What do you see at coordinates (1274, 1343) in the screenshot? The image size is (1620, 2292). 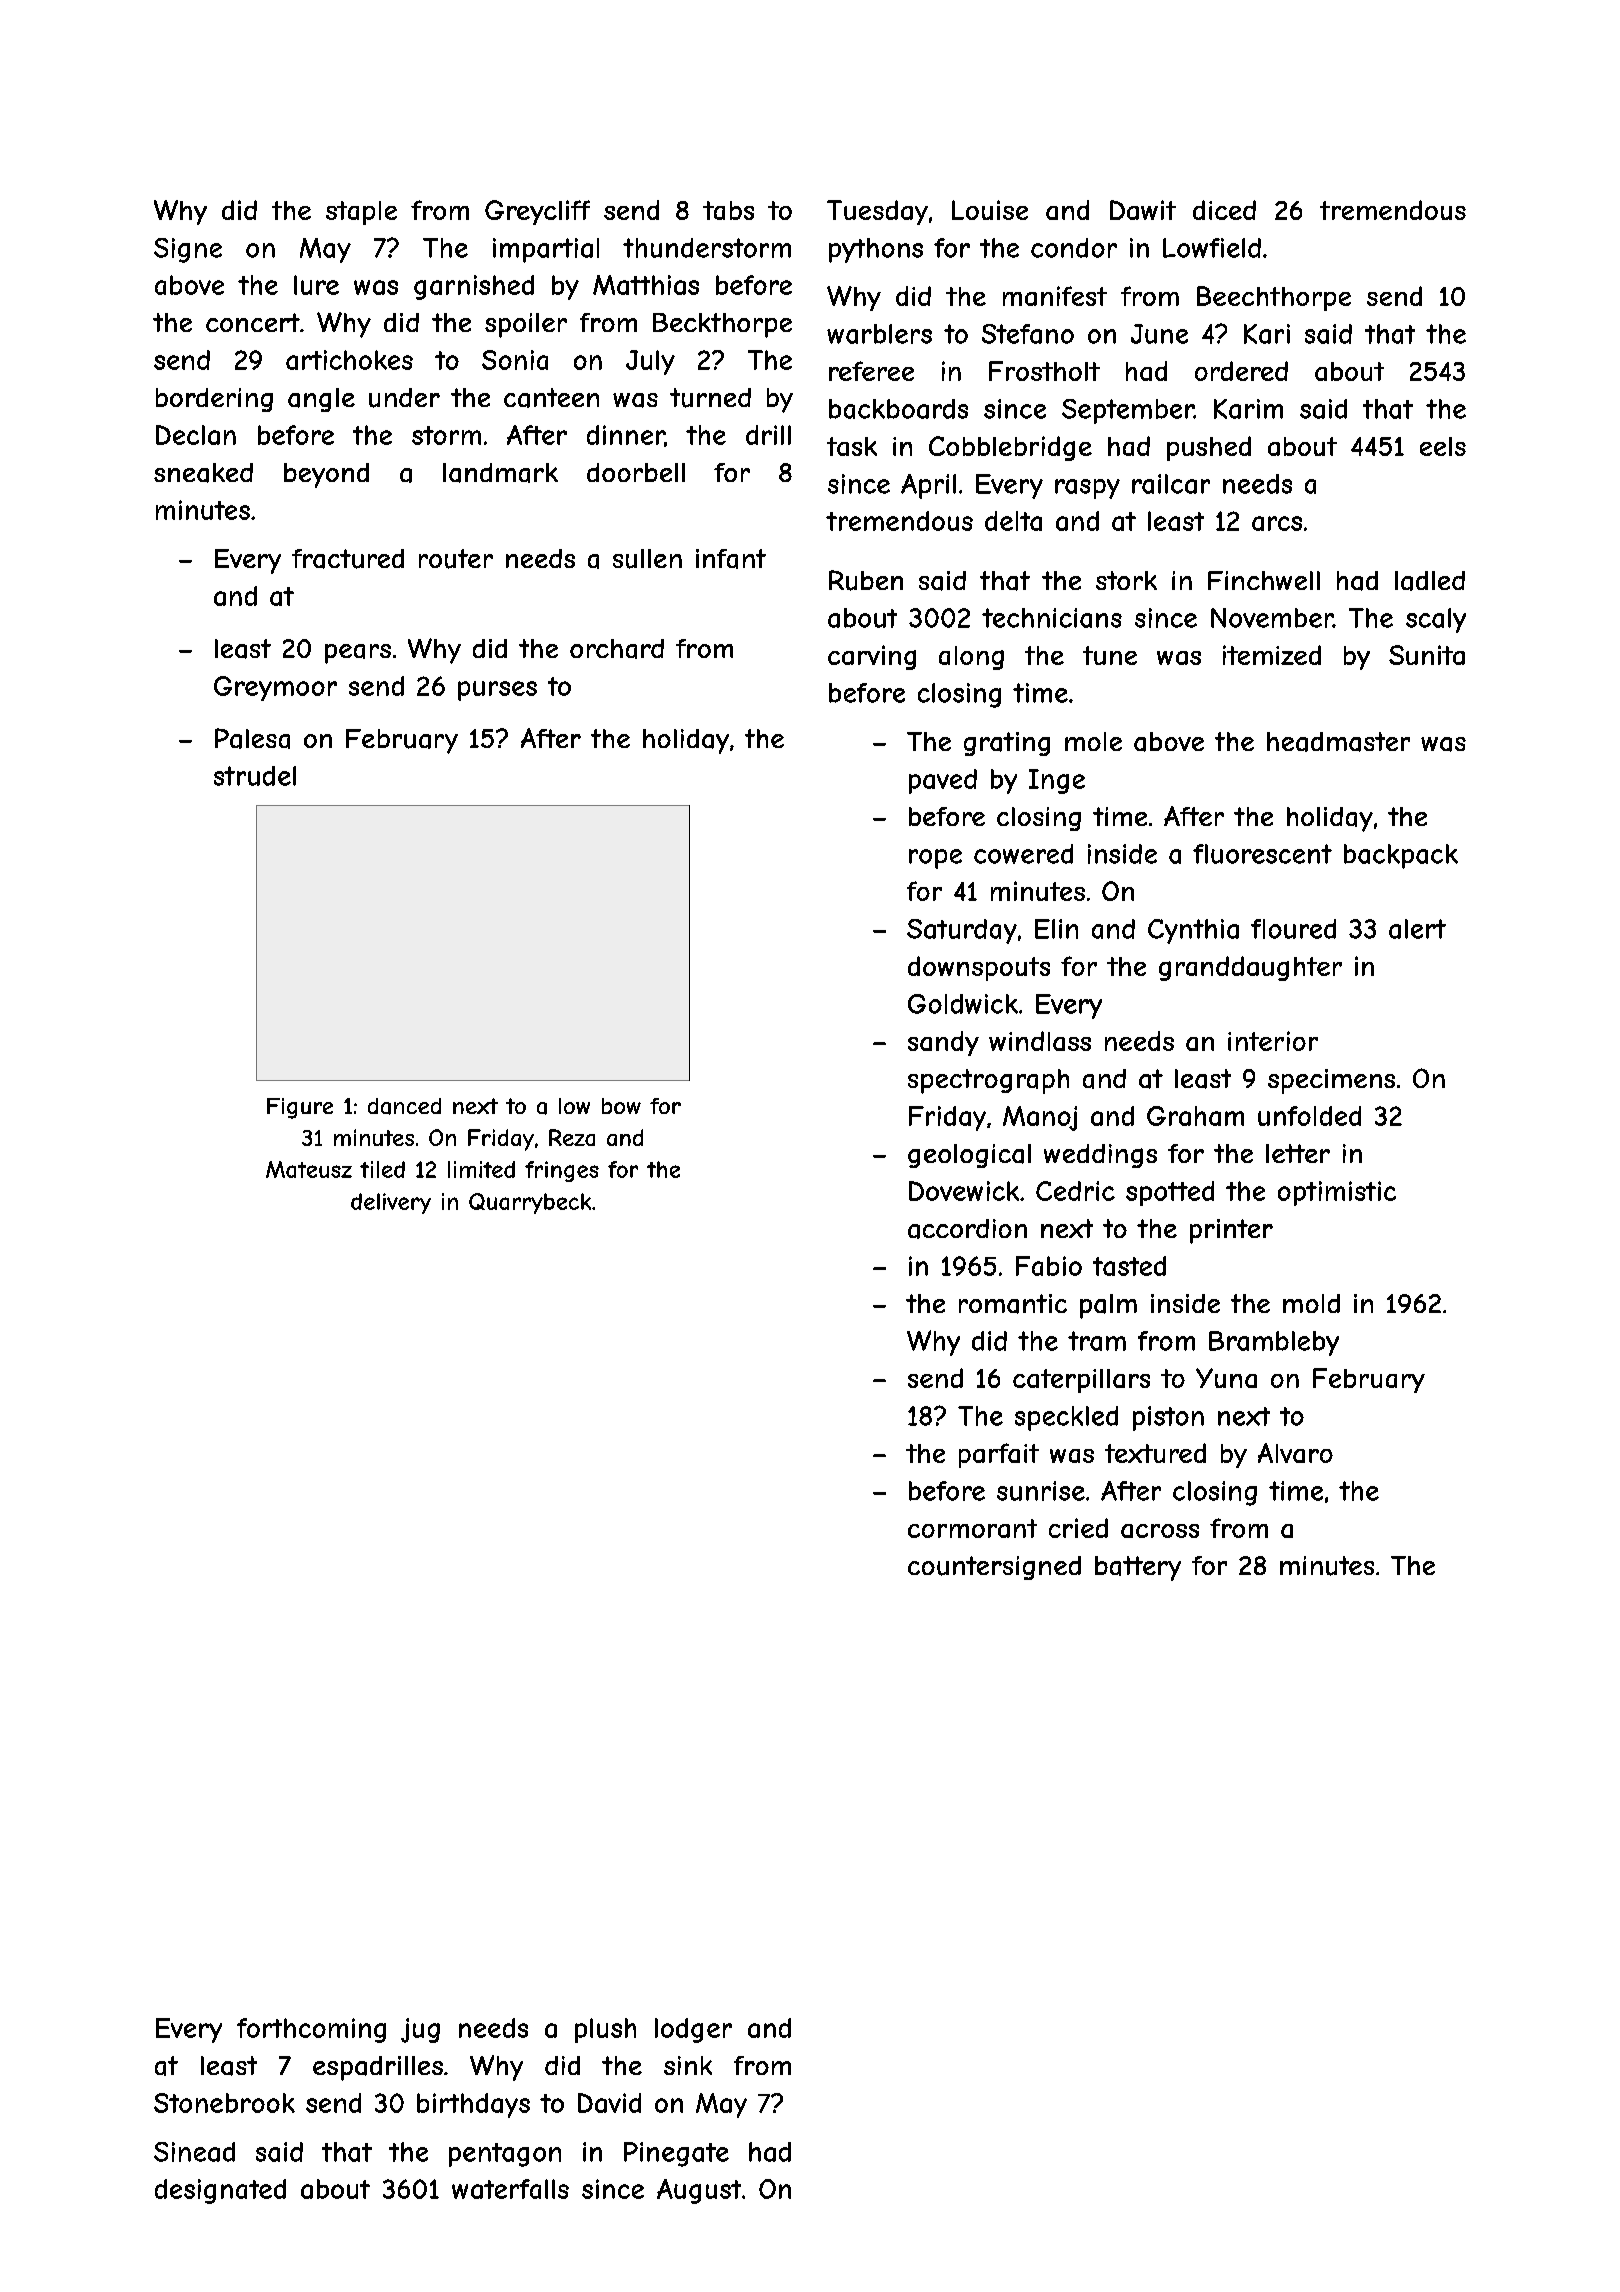 I see `Brambleby` at bounding box center [1274, 1343].
